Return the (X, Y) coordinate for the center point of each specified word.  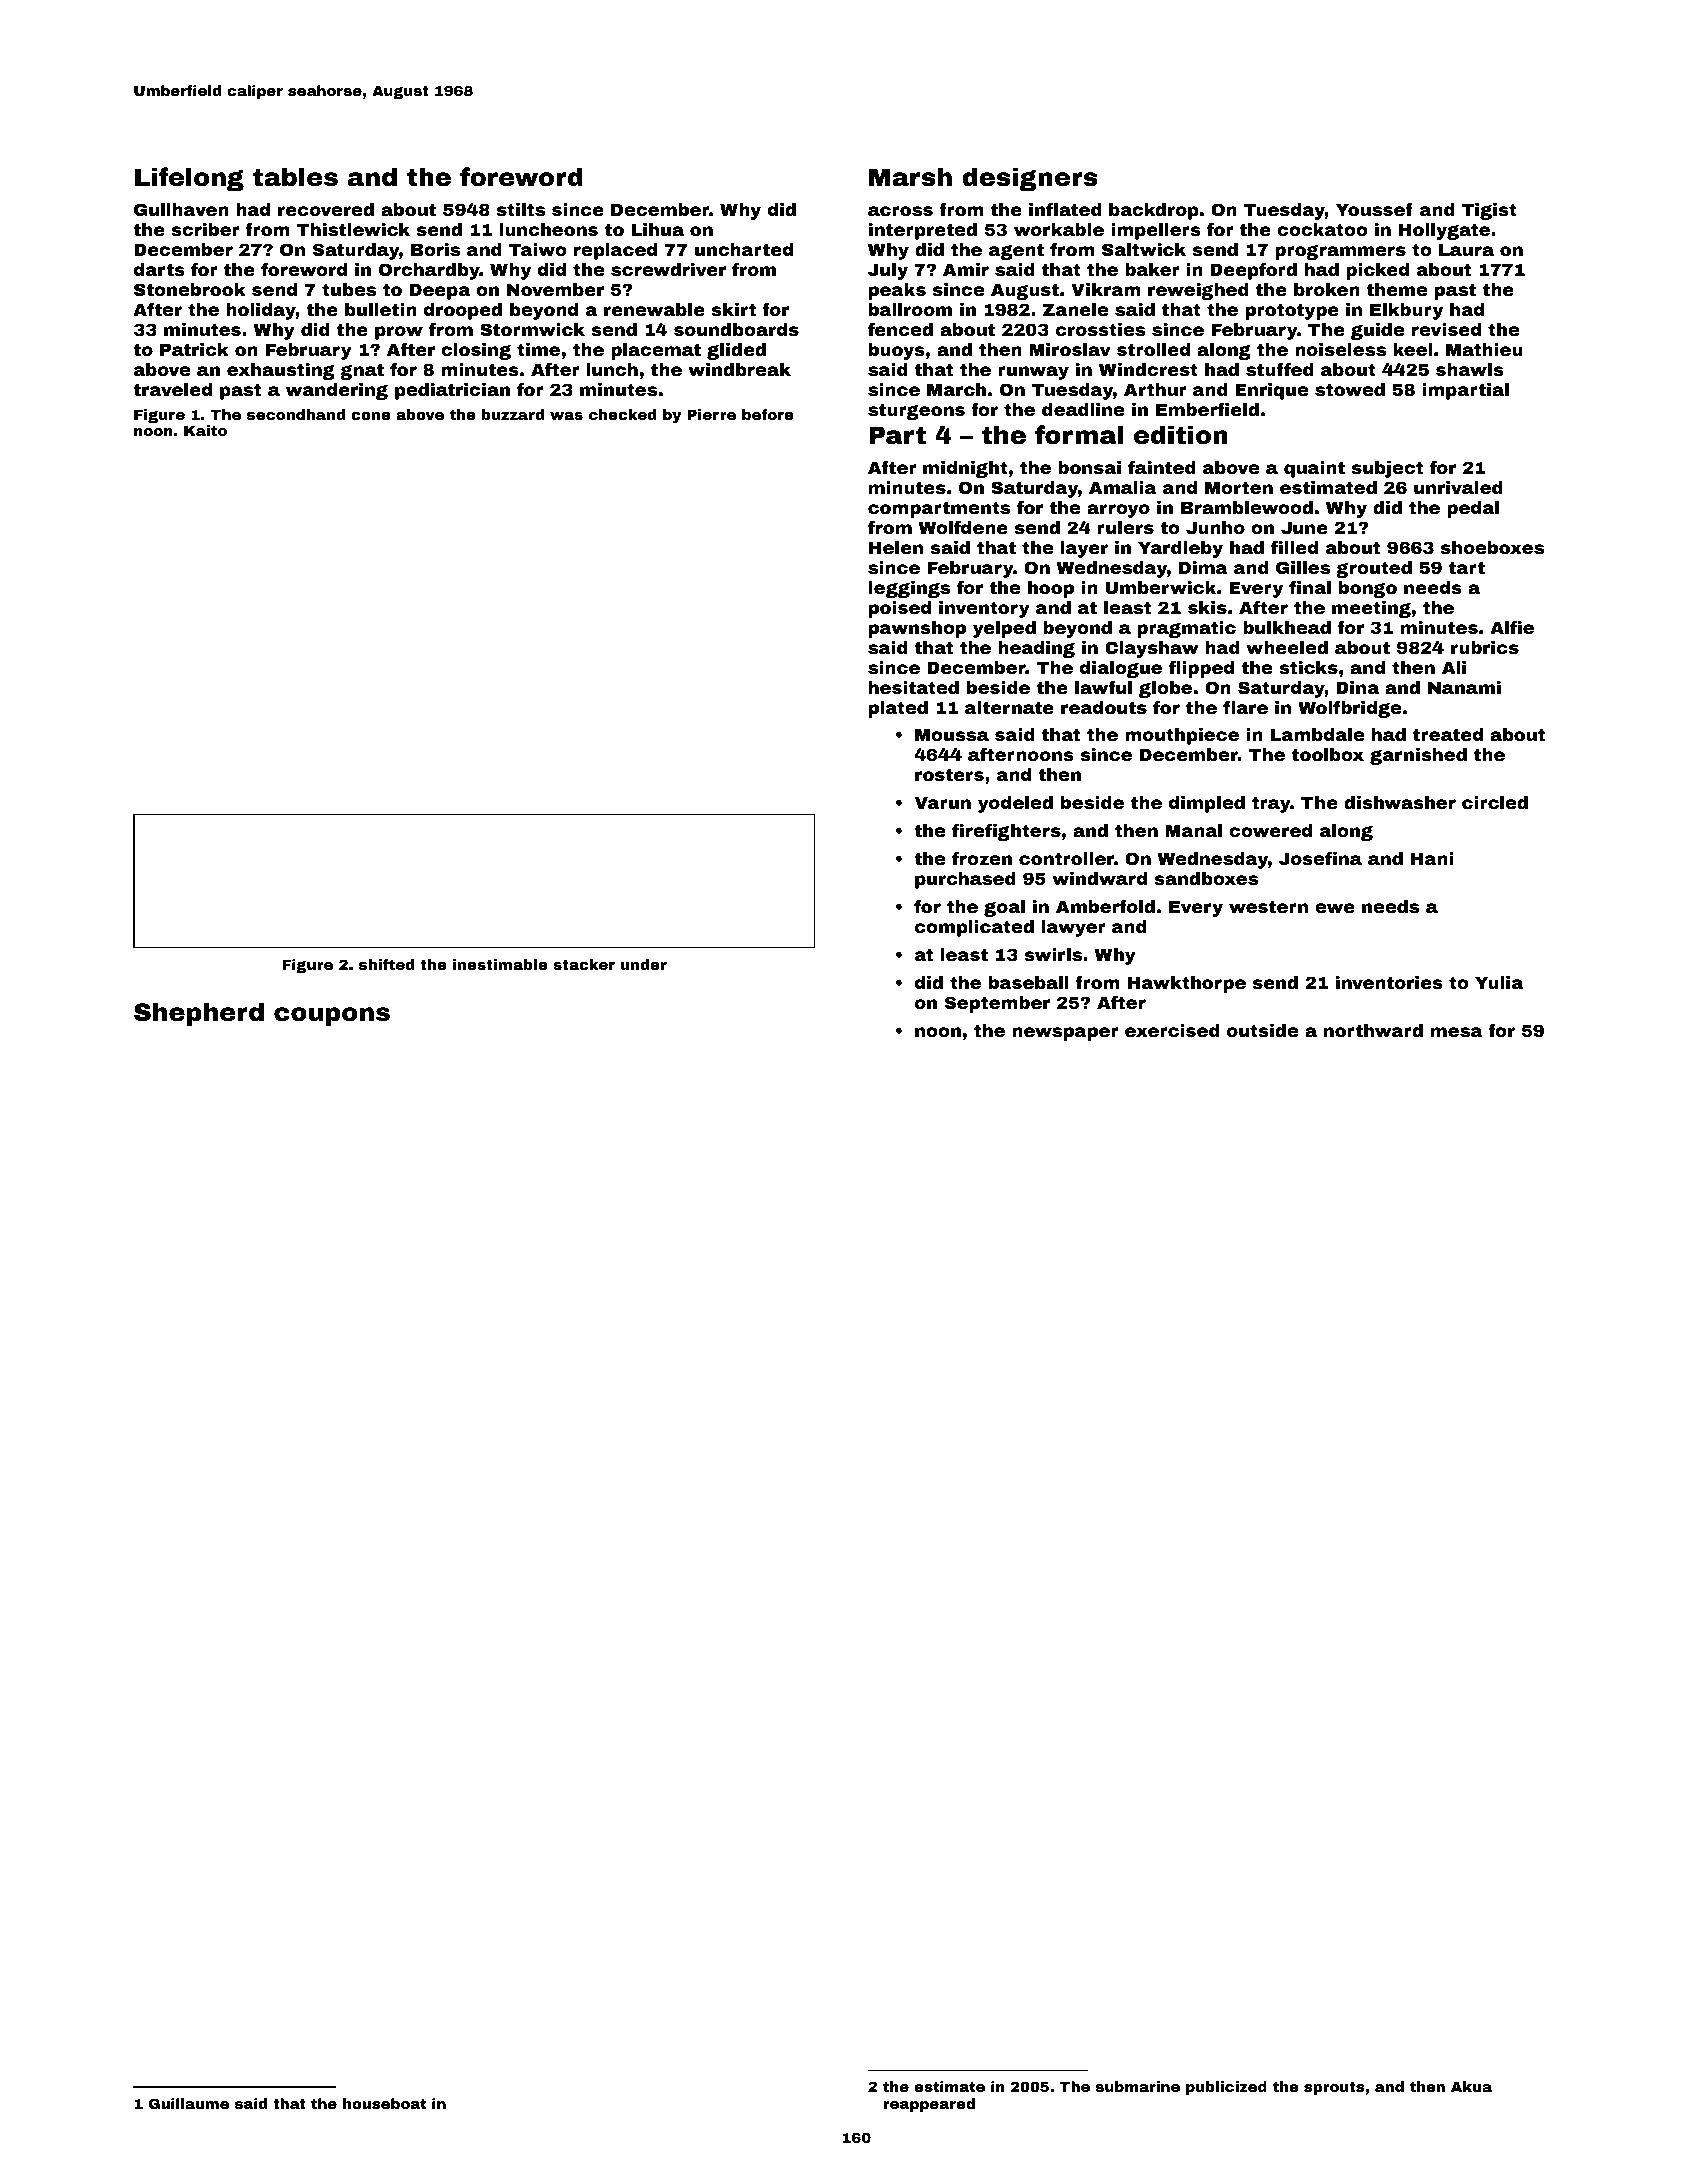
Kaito (205, 430)
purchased (965, 880)
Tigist (1489, 211)
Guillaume (189, 2103)
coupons (332, 1016)
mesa (1457, 1032)
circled (1495, 802)
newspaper (1065, 1034)
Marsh (910, 177)
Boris (435, 249)
